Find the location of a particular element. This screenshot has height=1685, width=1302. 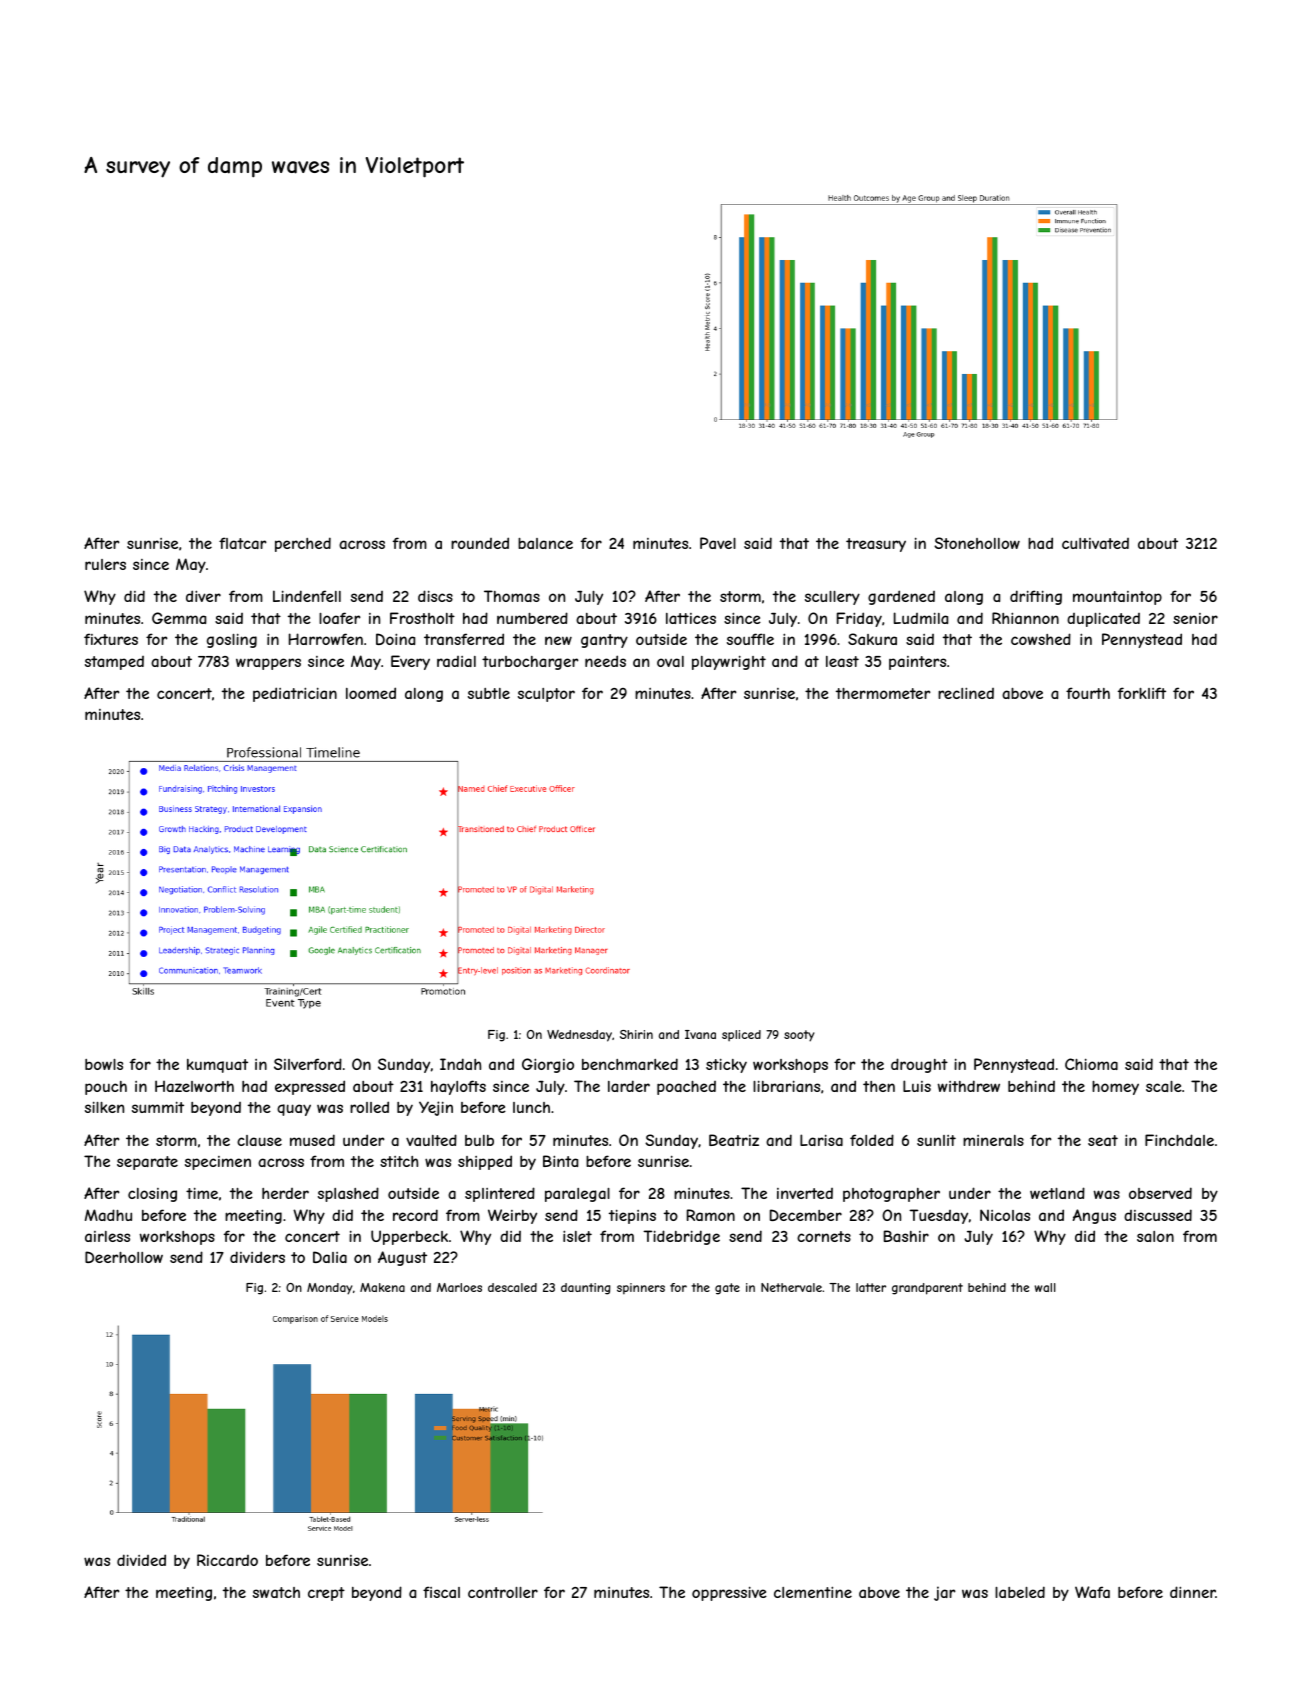

dinner is located at coordinates (1193, 1592).
